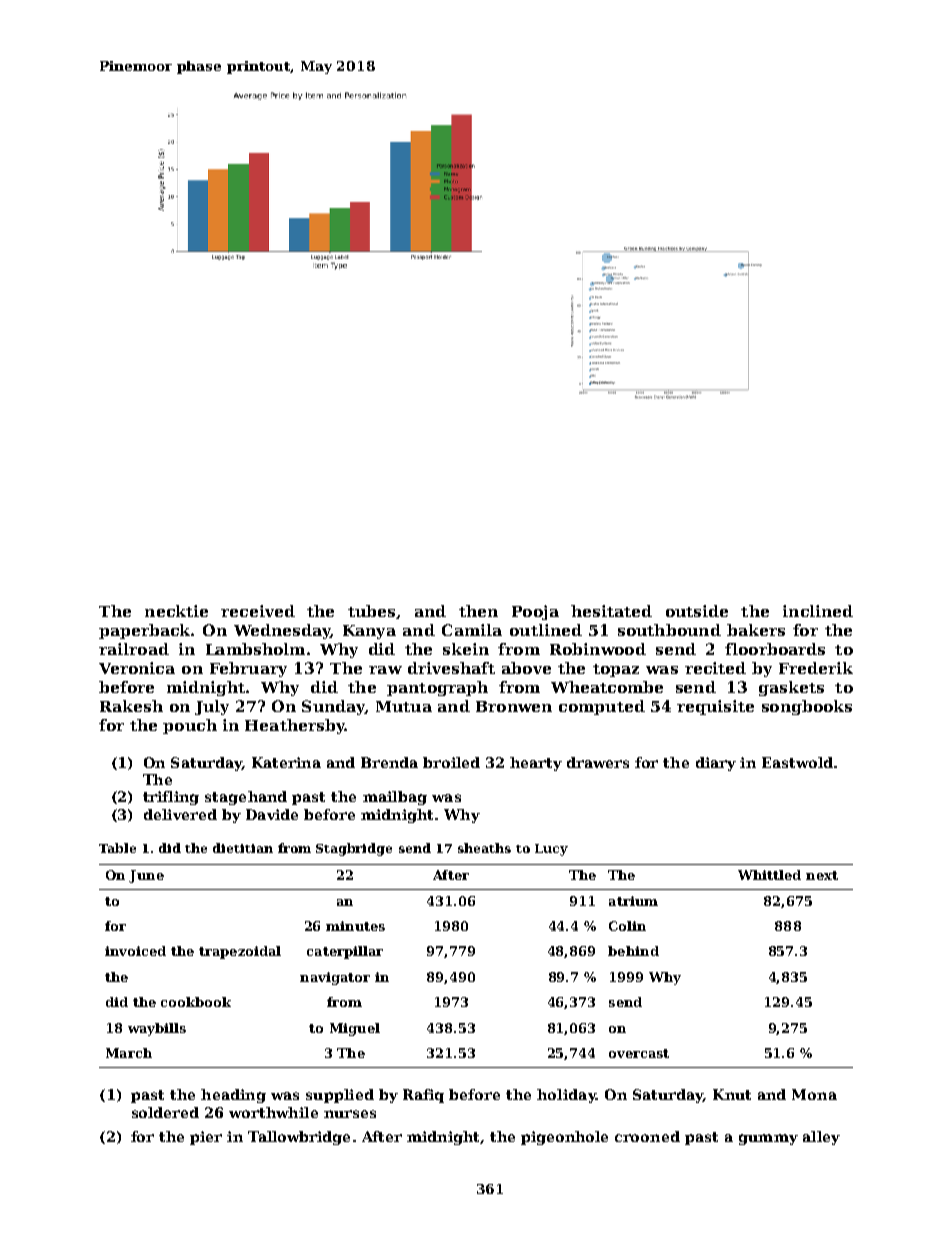 This screenshot has height=1233, width=952. I want to click on then, so click(478, 611).
